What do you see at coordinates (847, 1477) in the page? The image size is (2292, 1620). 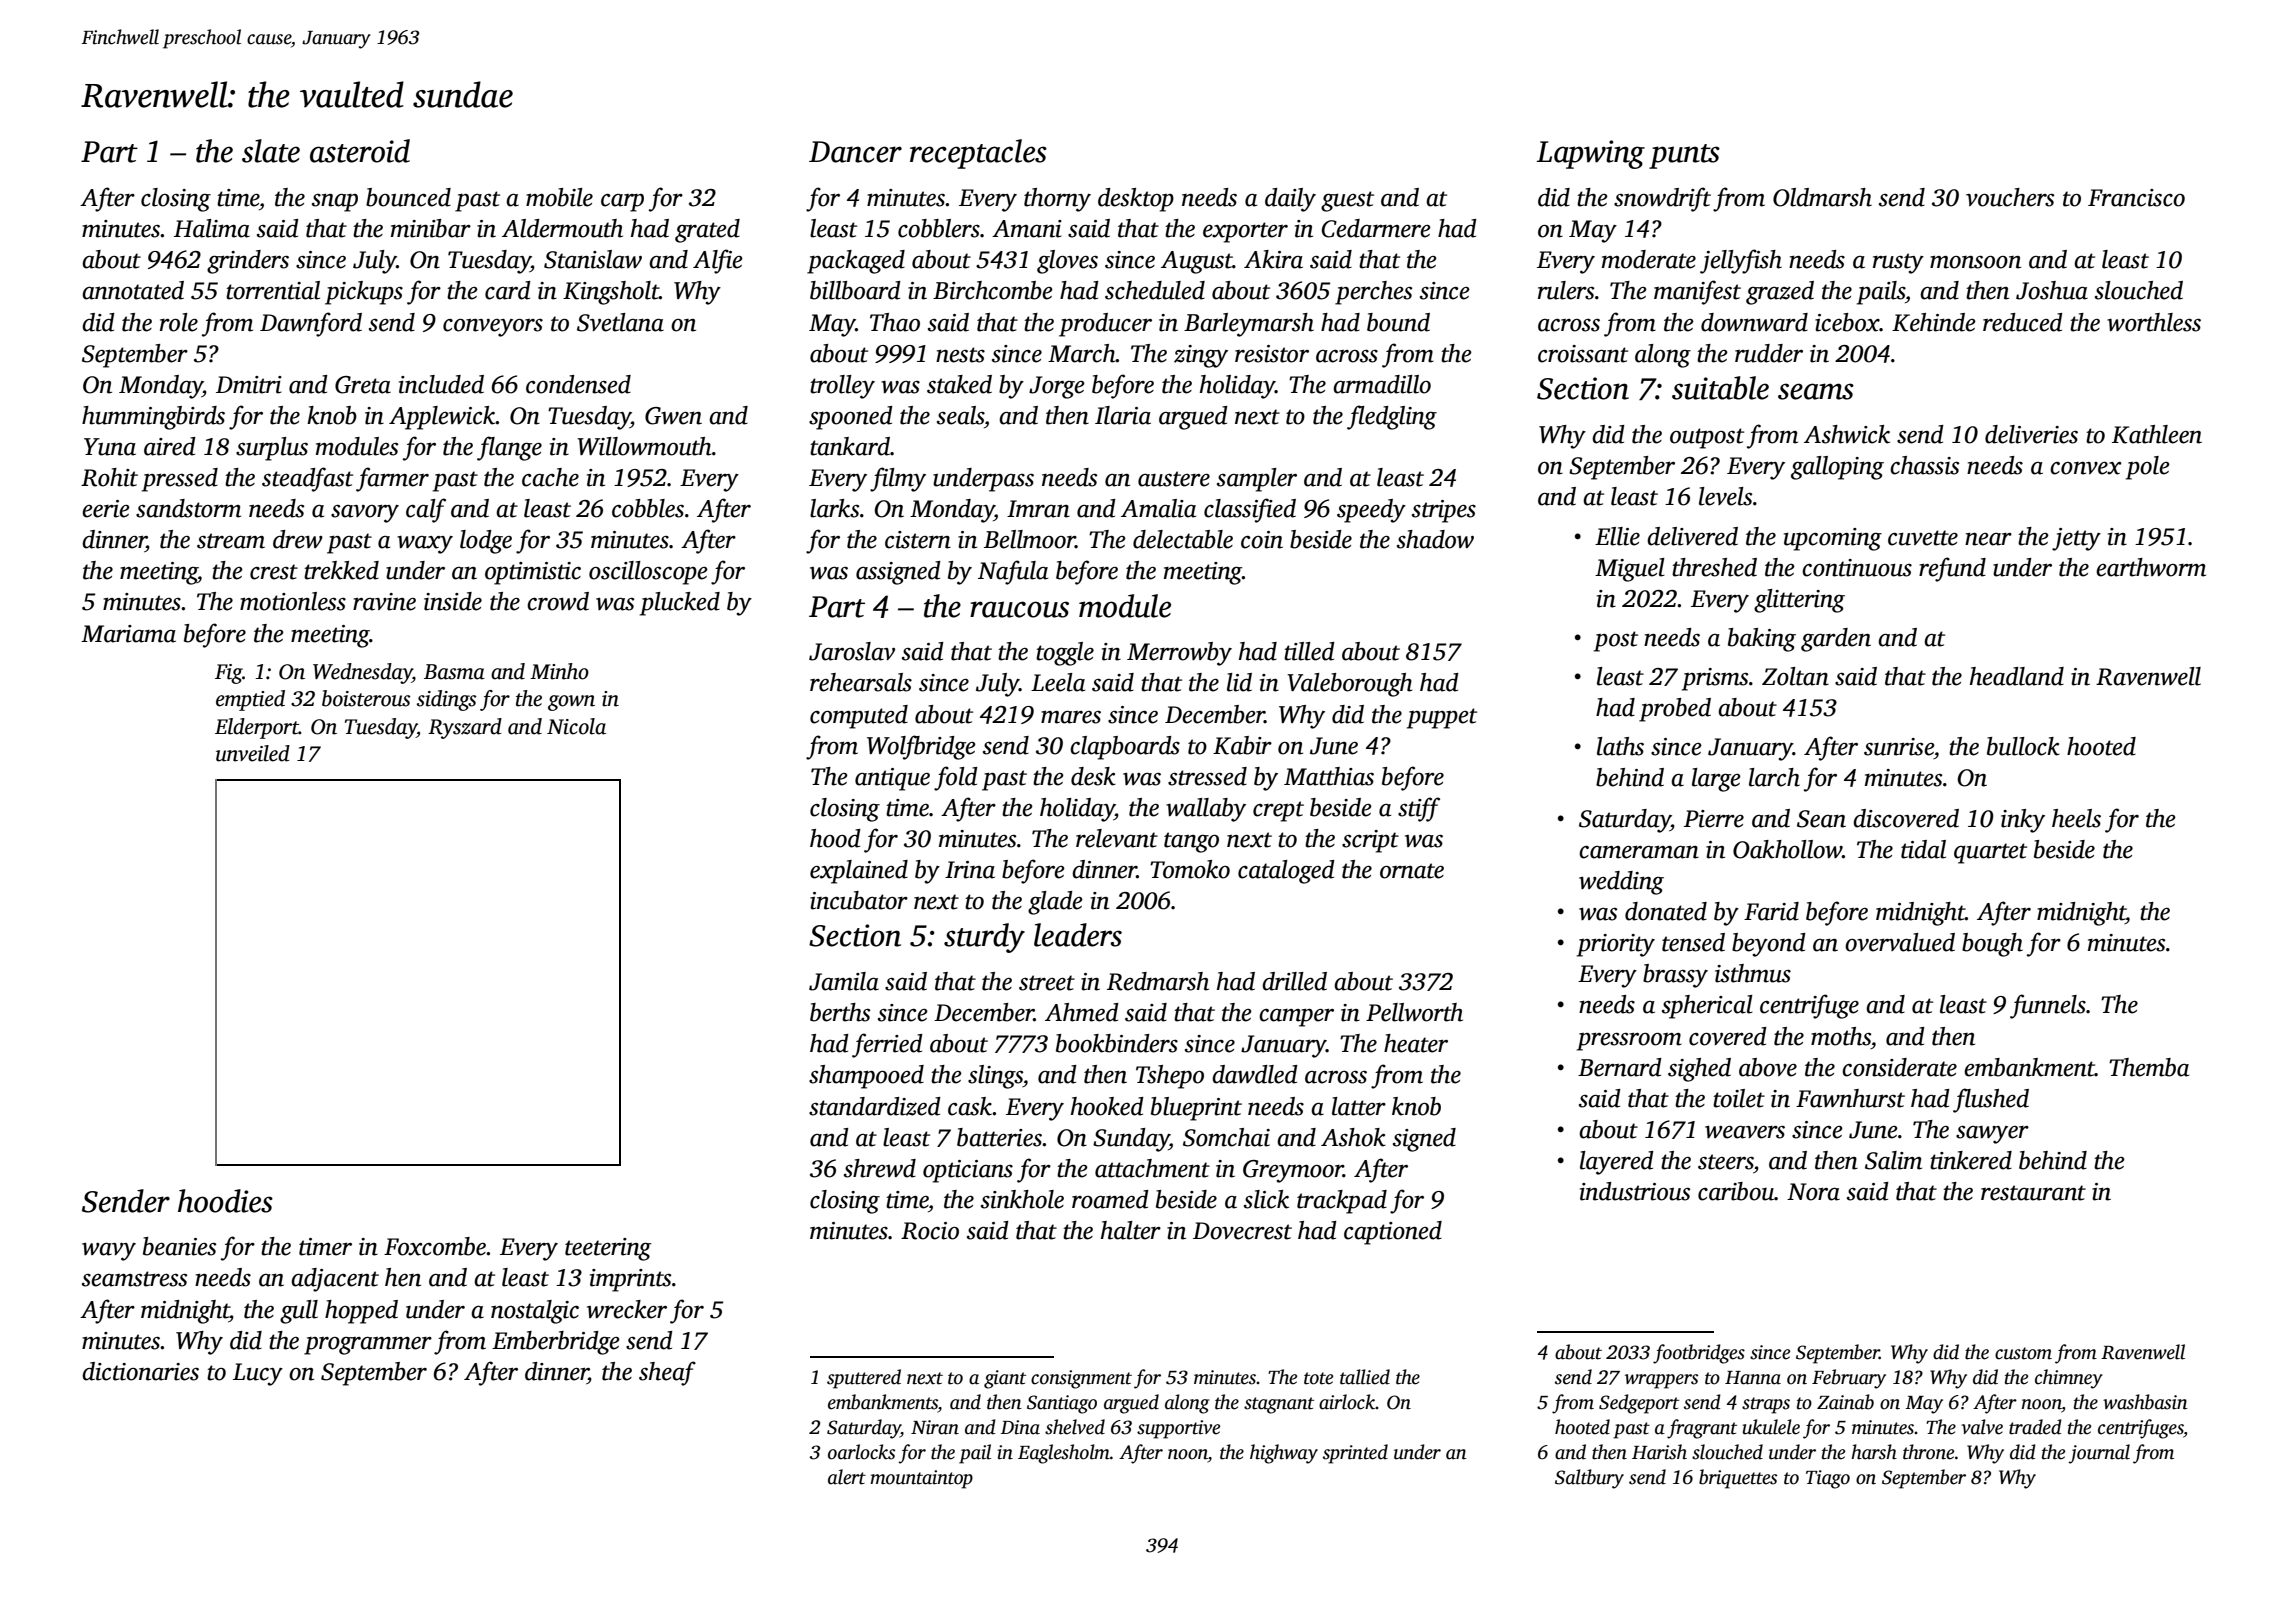 I see `alert` at bounding box center [847, 1477].
